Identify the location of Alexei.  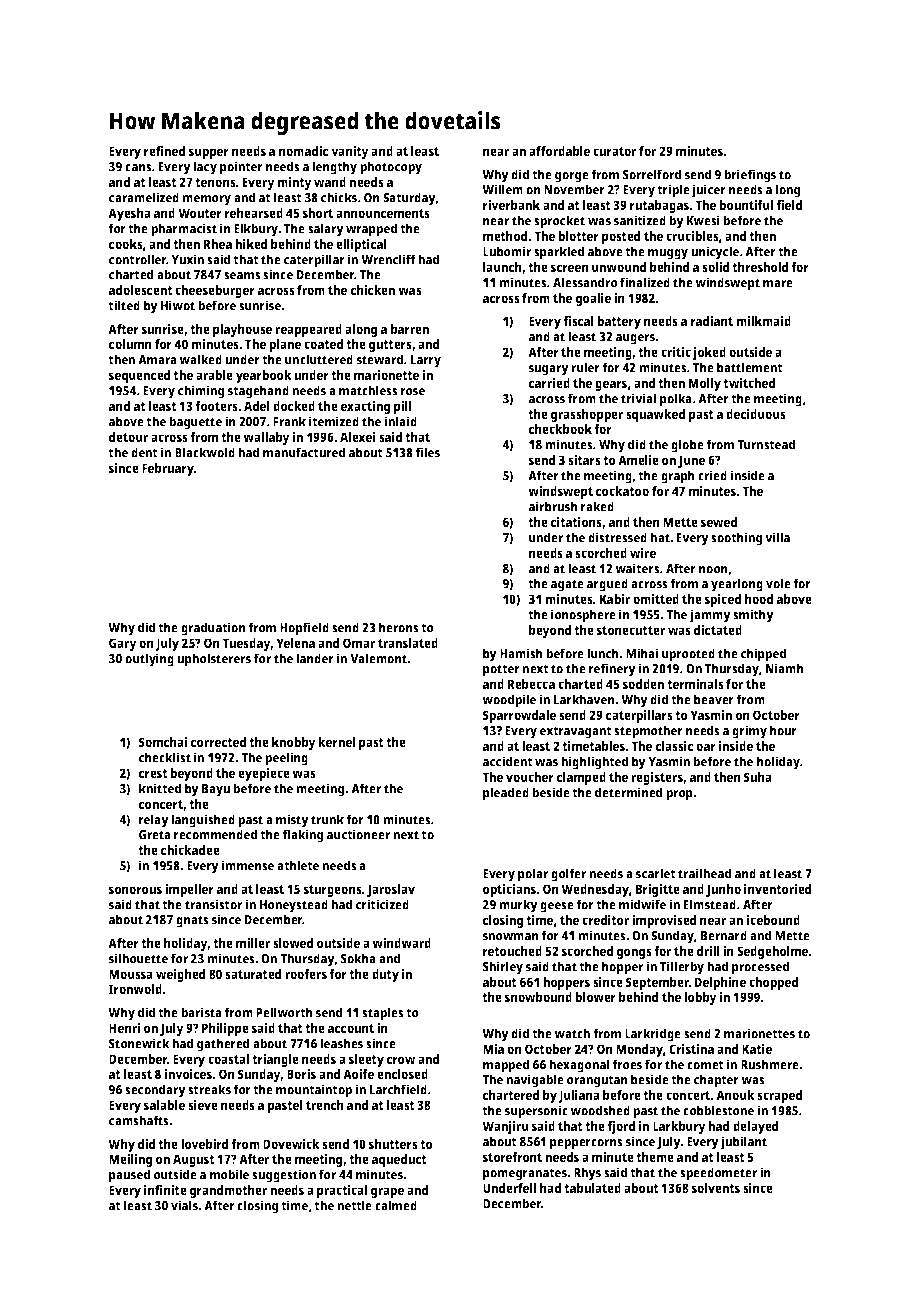
(358, 437).
